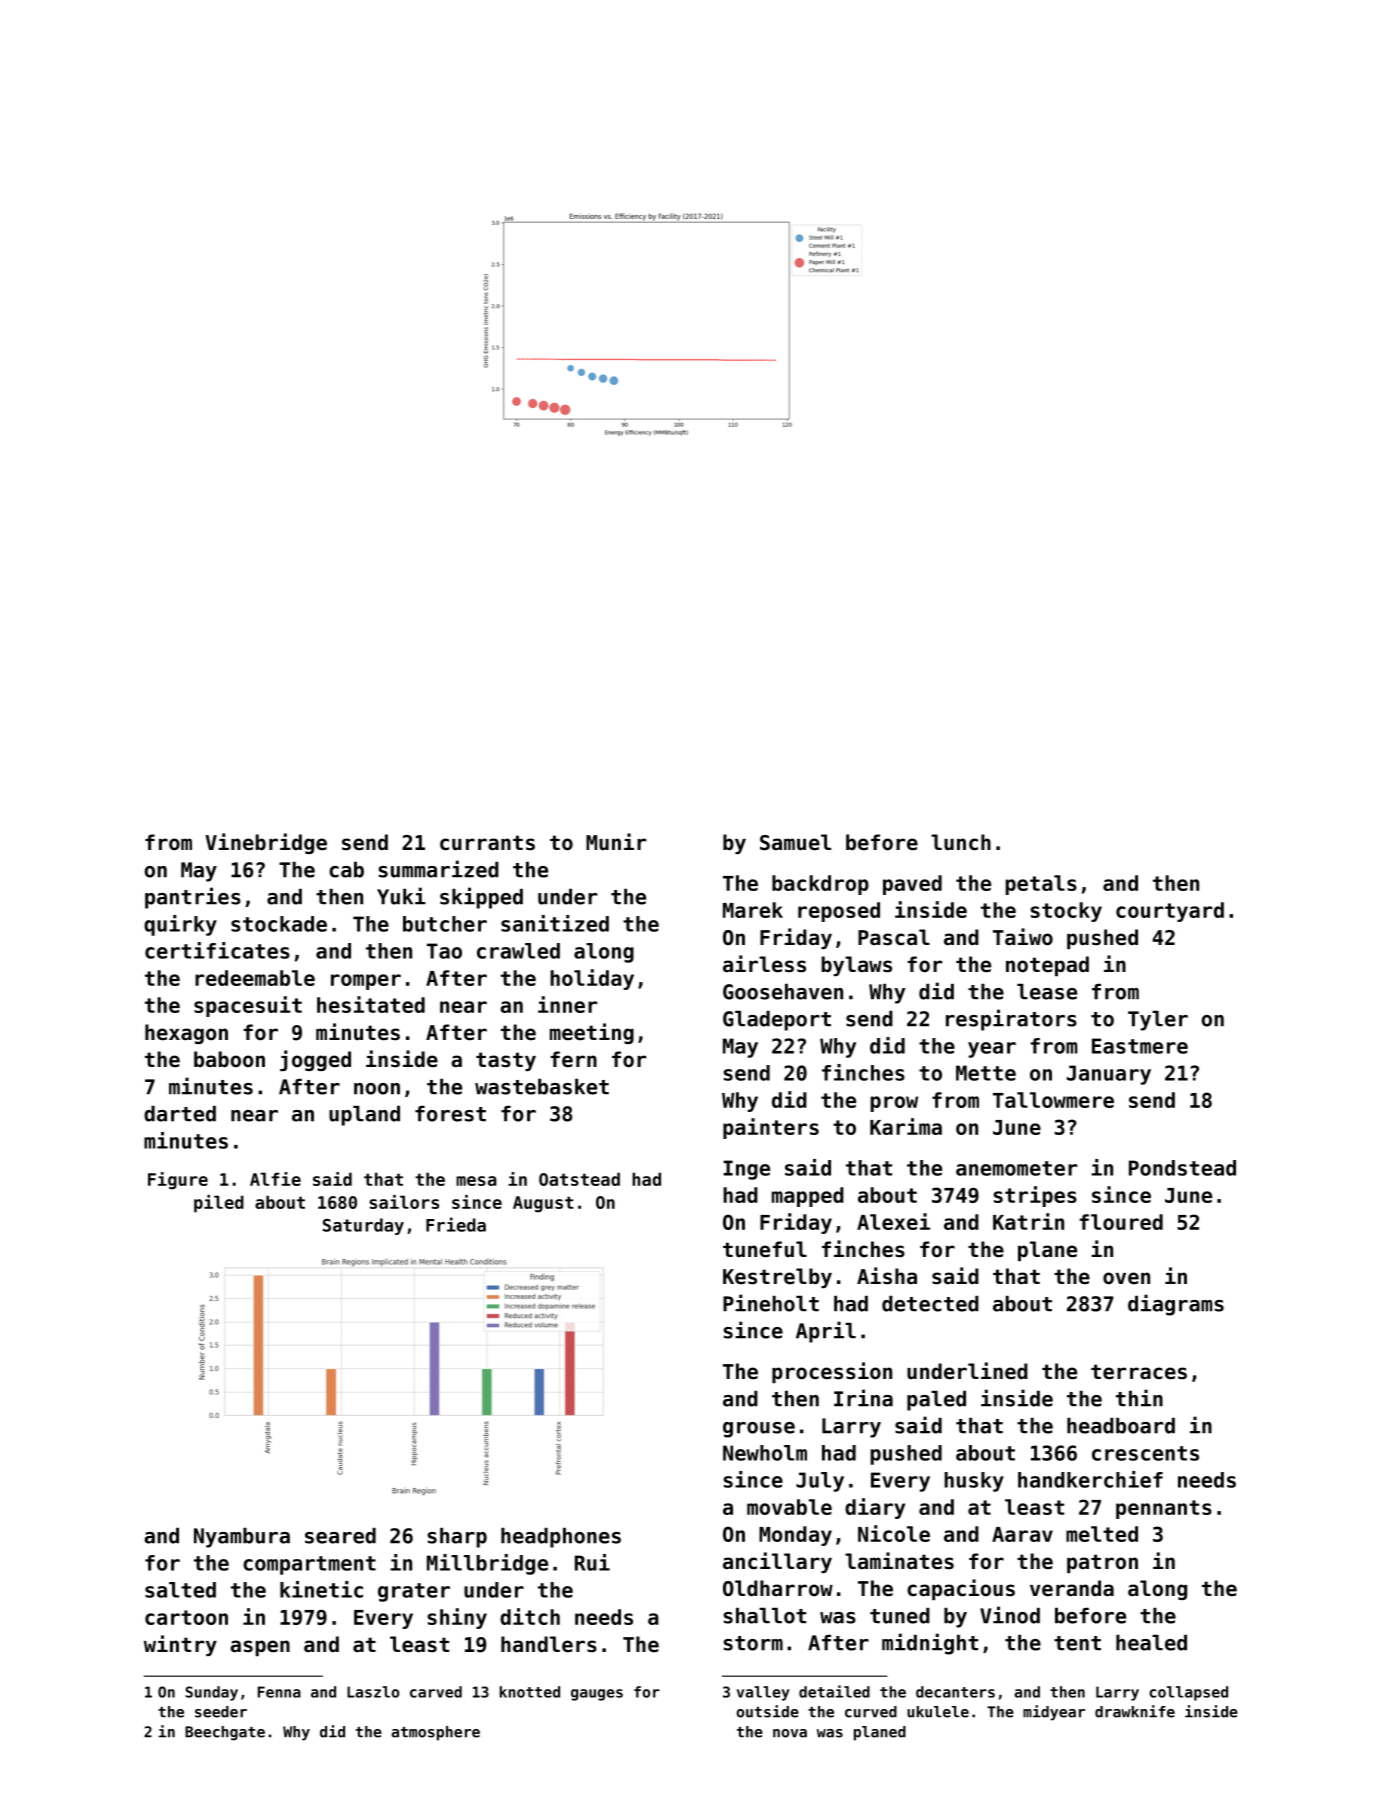 The width and height of the page is (1387, 1795). Describe the element at coordinates (795, 842) in the page. I see `Samuel` at that location.
